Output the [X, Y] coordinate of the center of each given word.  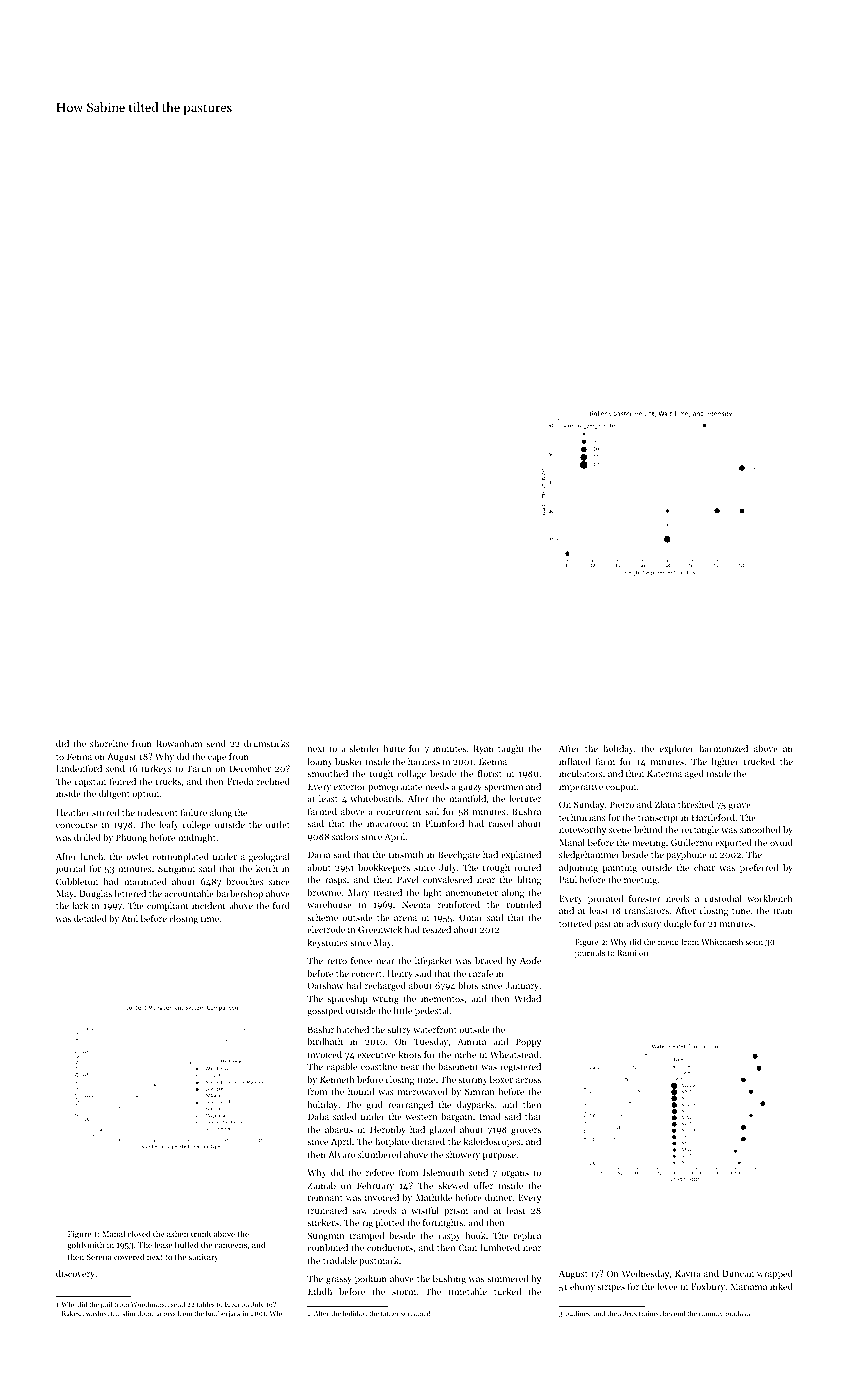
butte [394, 748]
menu [668, 943]
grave [739, 806]
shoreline [109, 743]
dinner [498, 1197]
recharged [385, 986]
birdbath [325, 1041]
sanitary [204, 1258]
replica [527, 1236]
